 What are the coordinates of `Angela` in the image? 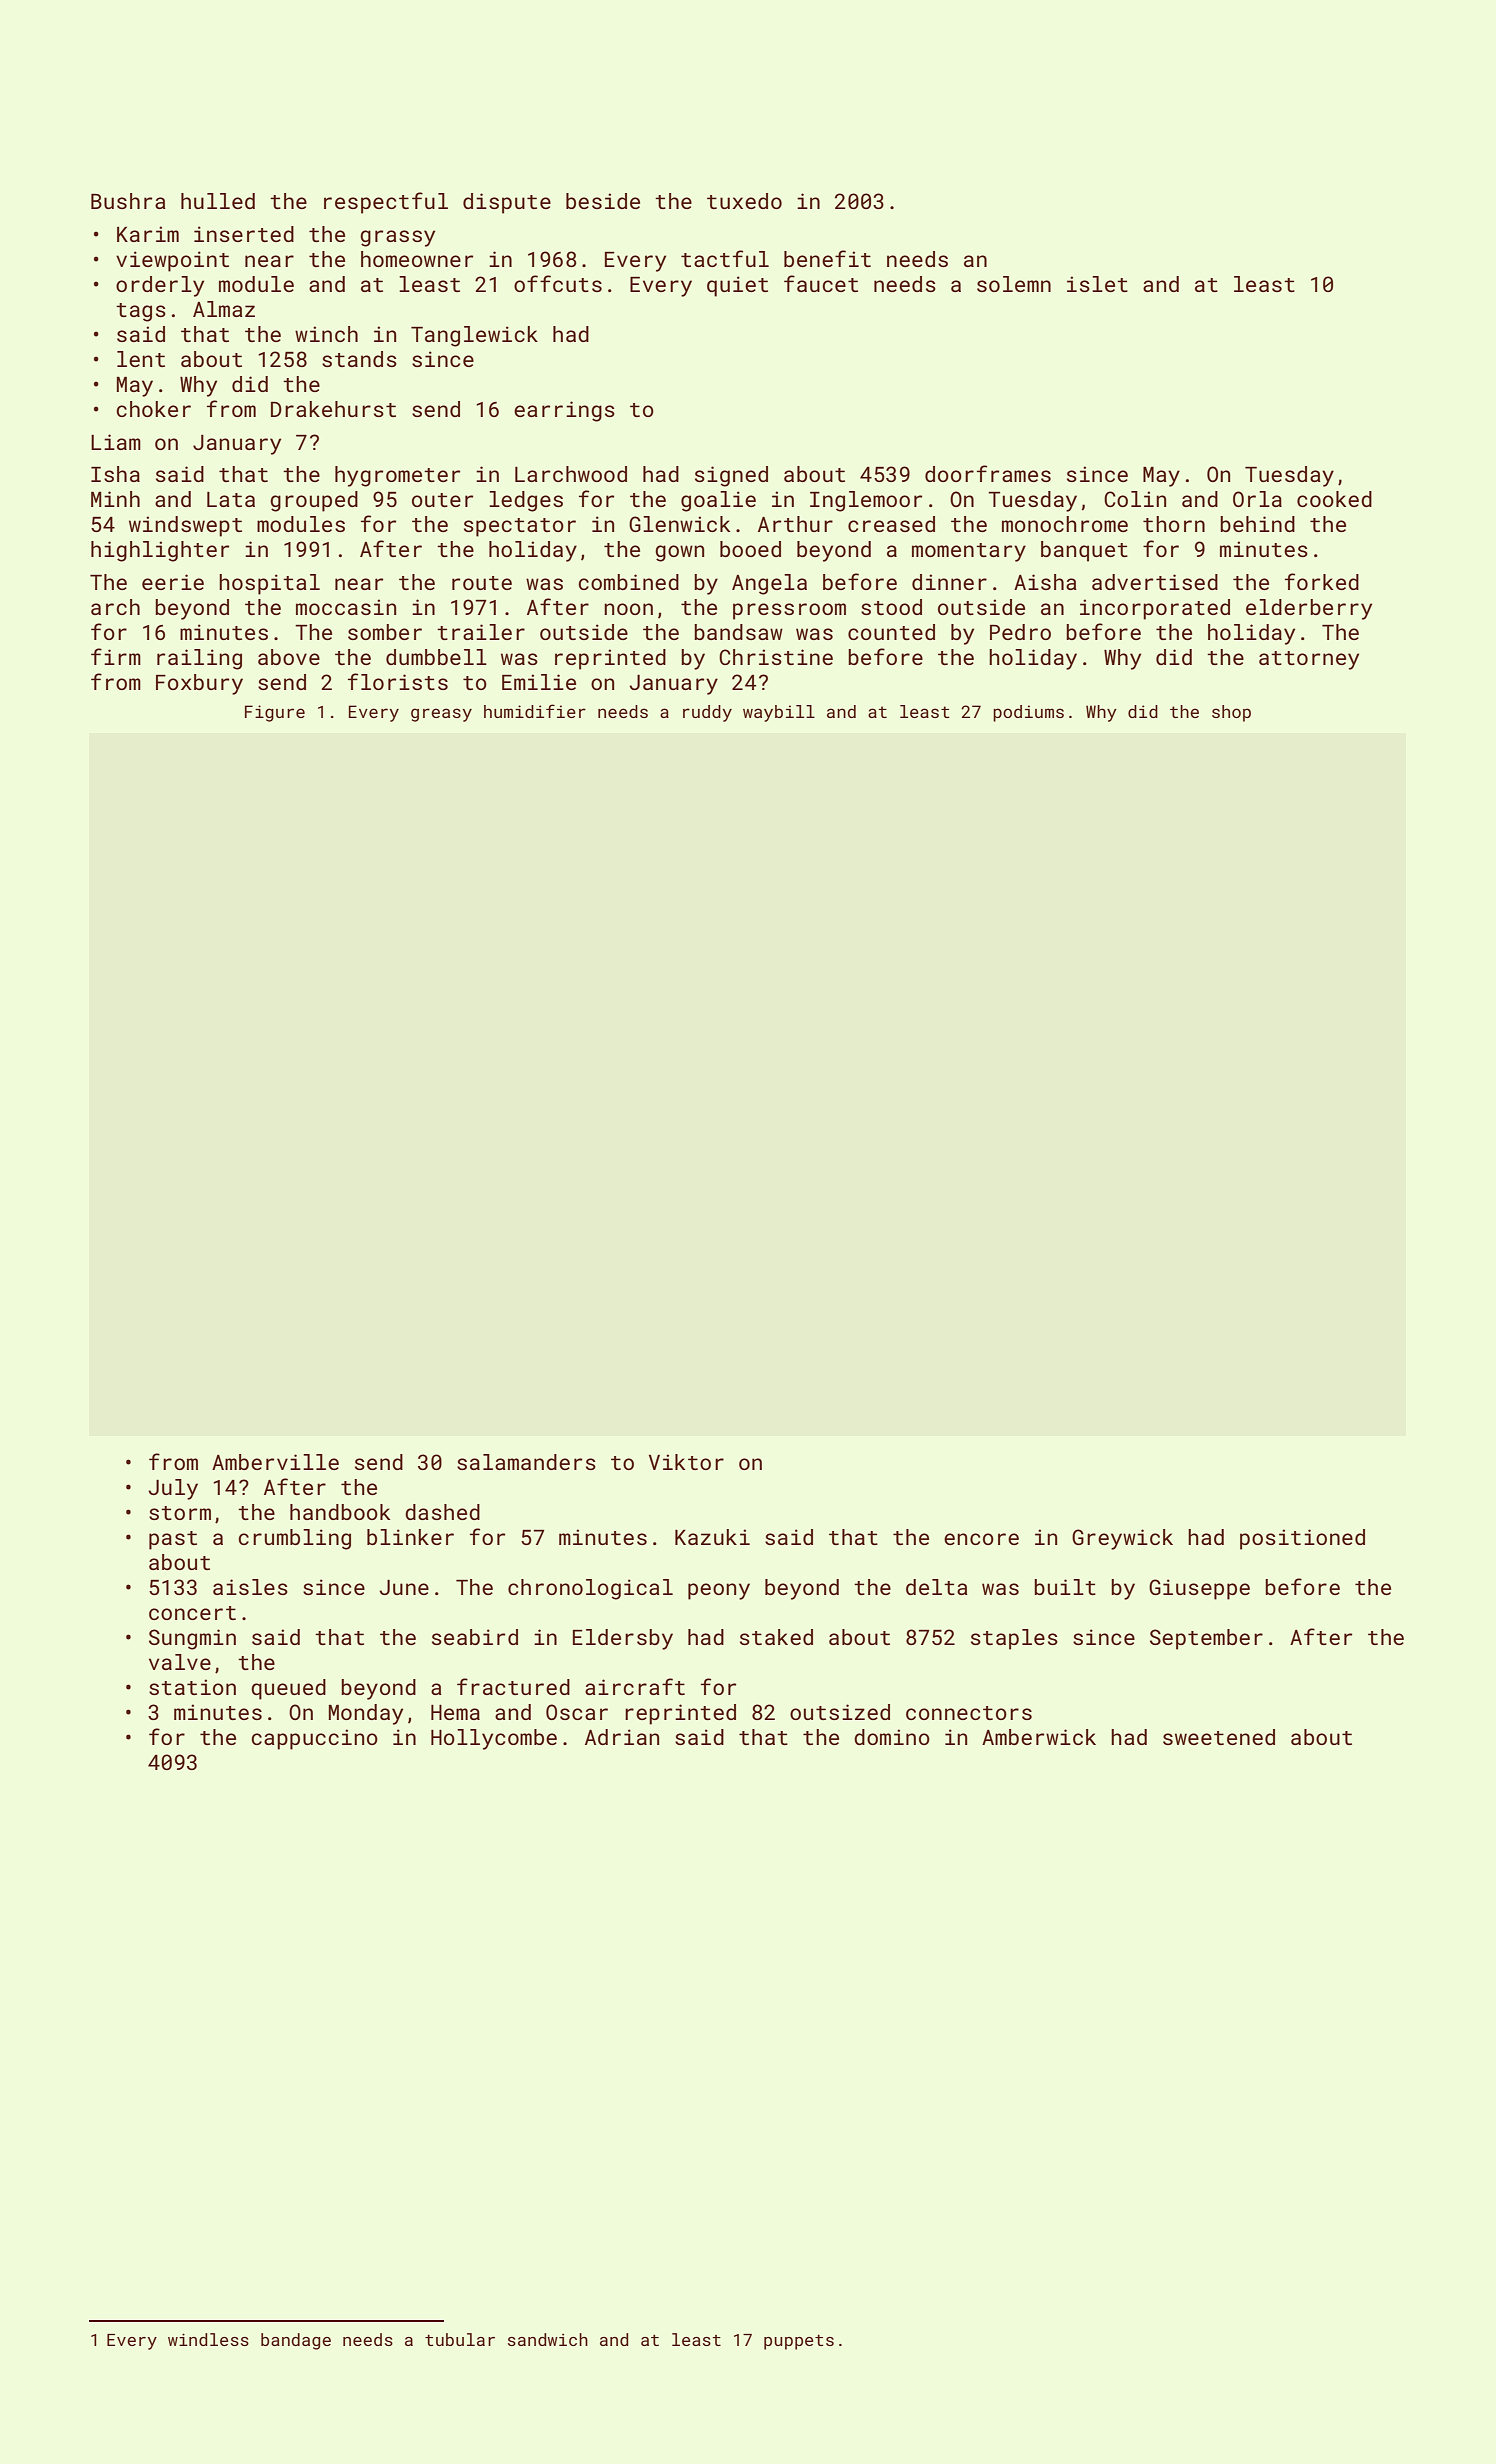 It's located at (769, 584).
